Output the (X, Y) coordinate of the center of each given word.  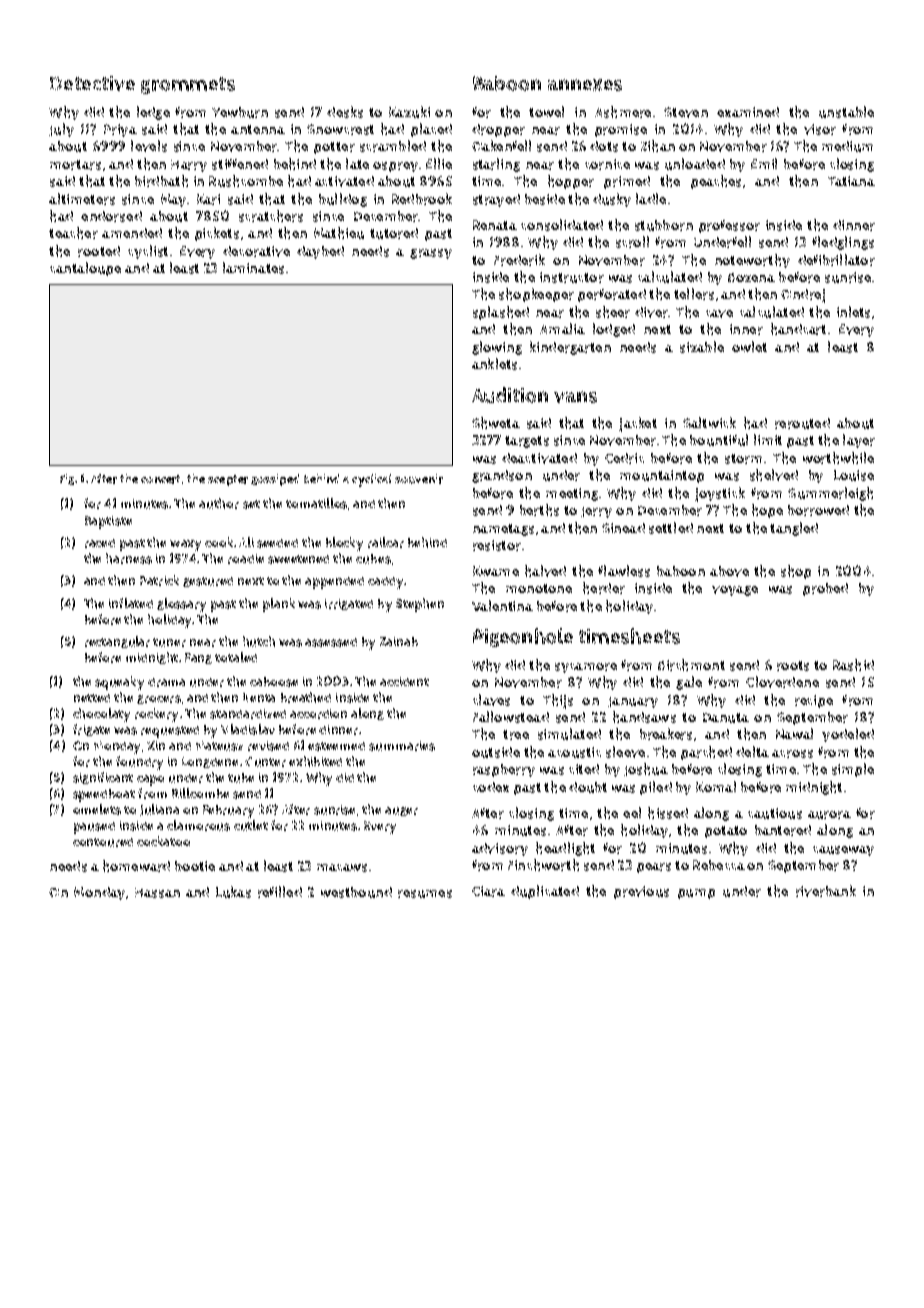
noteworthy (752, 261)
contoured (103, 842)
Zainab (399, 641)
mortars (75, 165)
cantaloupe (85, 269)
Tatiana (851, 181)
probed (825, 589)
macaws (342, 868)
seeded (277, 543)
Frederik (519, 260)
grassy (431, 254)
